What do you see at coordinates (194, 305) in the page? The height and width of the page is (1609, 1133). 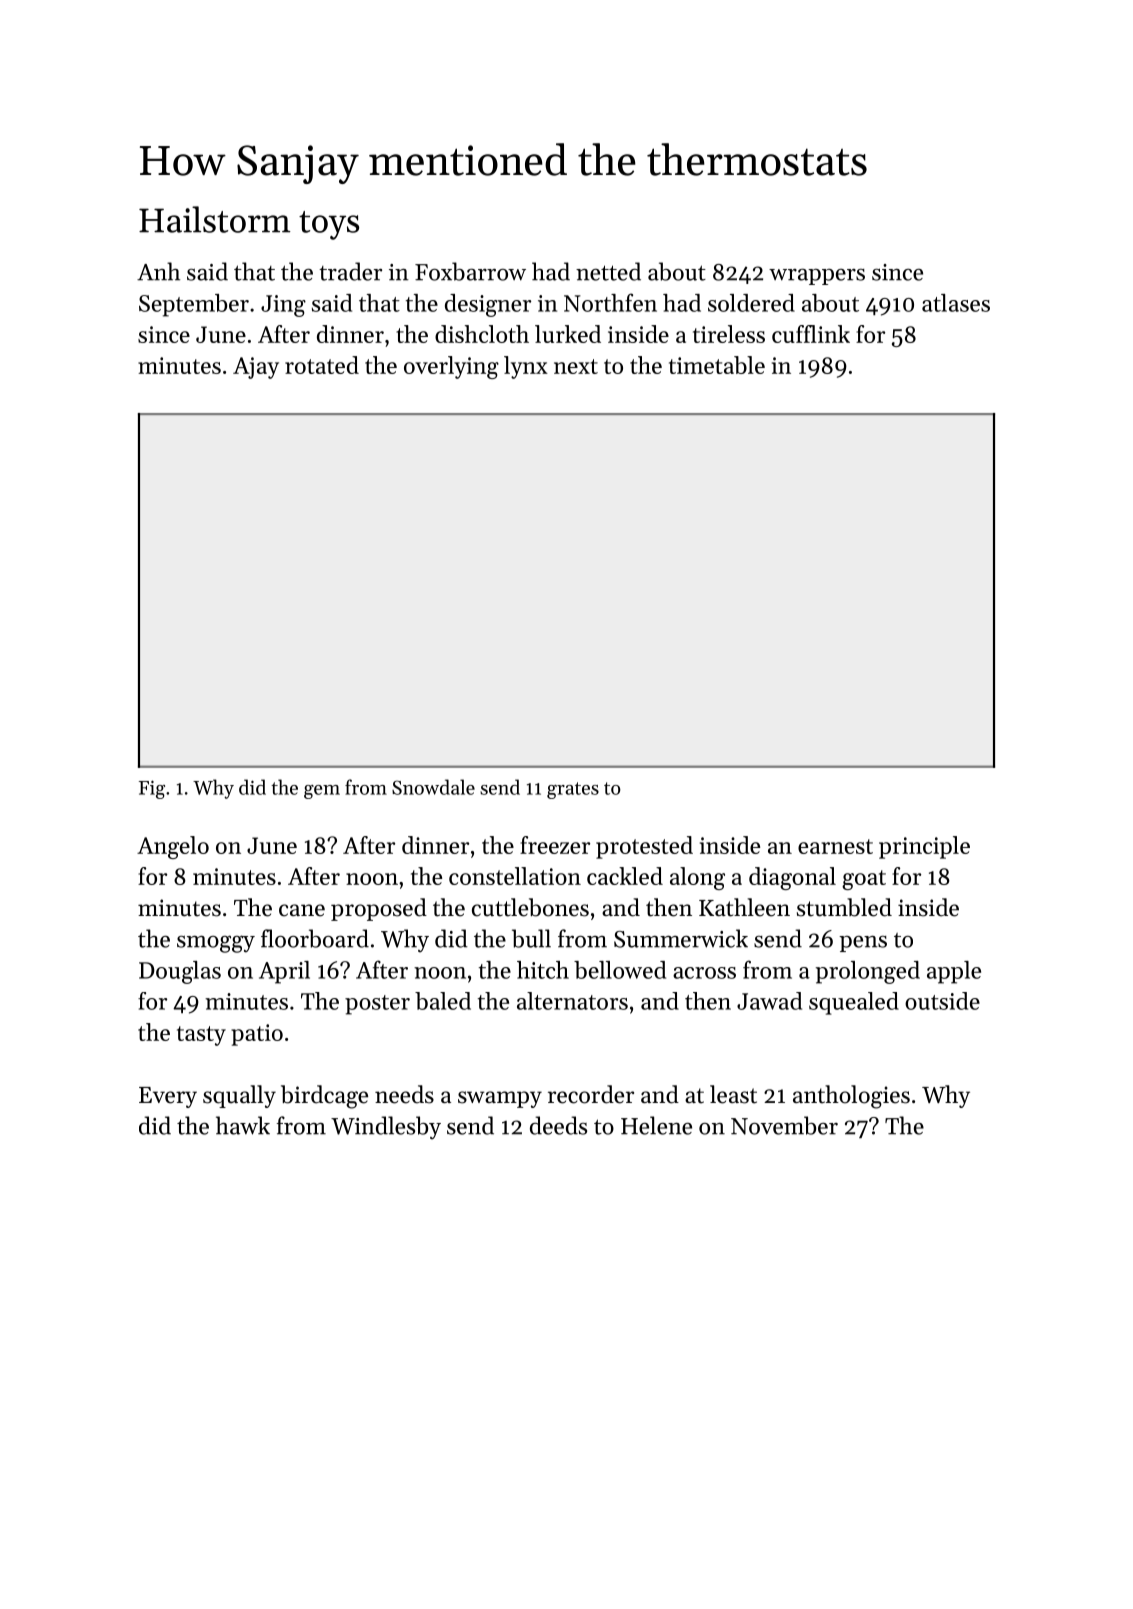 I see `September` at bounding box center [194, 305].
